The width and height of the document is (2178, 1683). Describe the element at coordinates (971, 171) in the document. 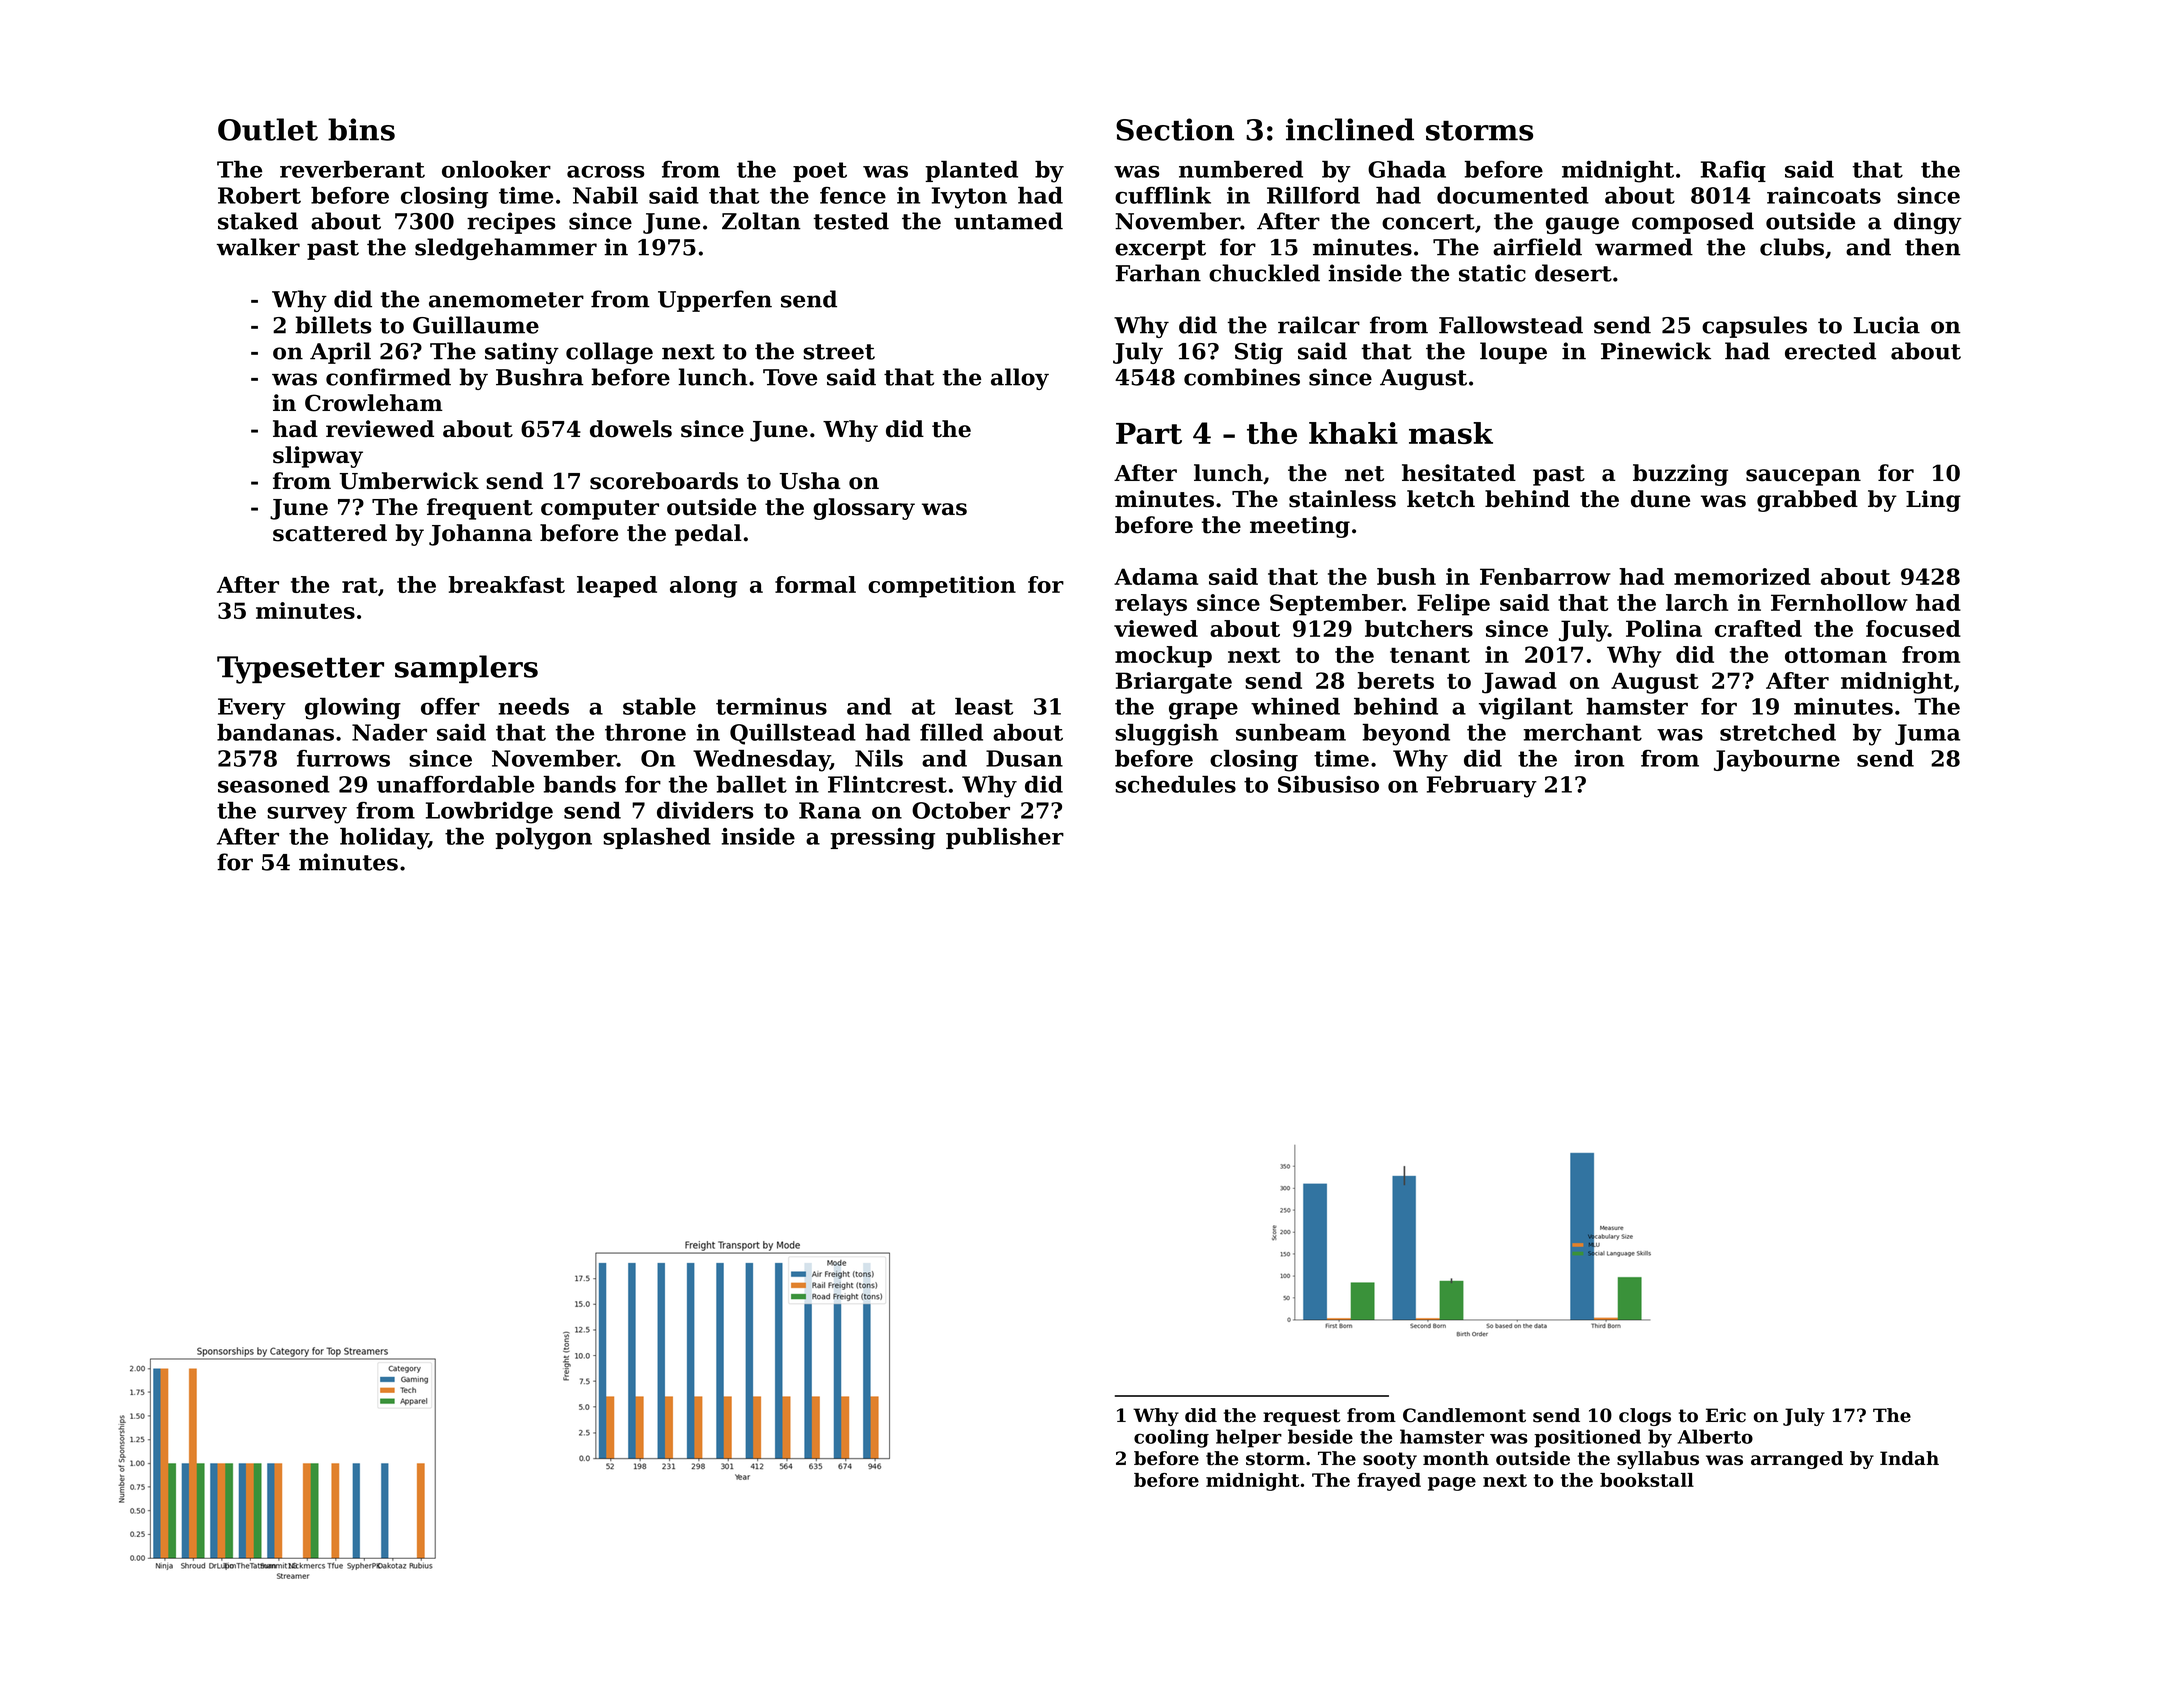

I see `planted` at that location.
